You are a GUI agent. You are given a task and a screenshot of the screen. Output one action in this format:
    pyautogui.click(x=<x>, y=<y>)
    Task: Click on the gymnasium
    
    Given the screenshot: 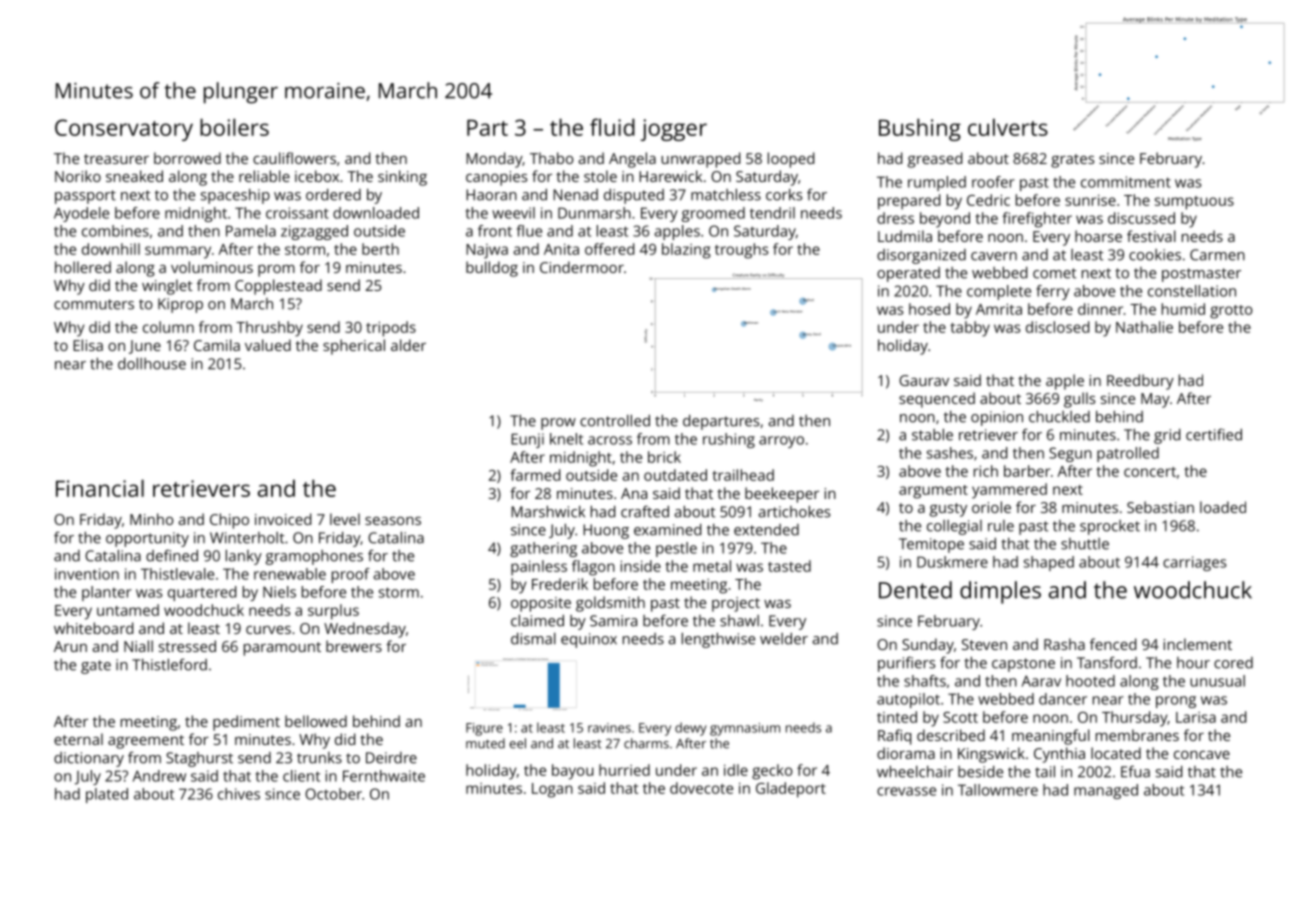 What is the action you would take?
    pyautogui.click(x=745, y=729)
